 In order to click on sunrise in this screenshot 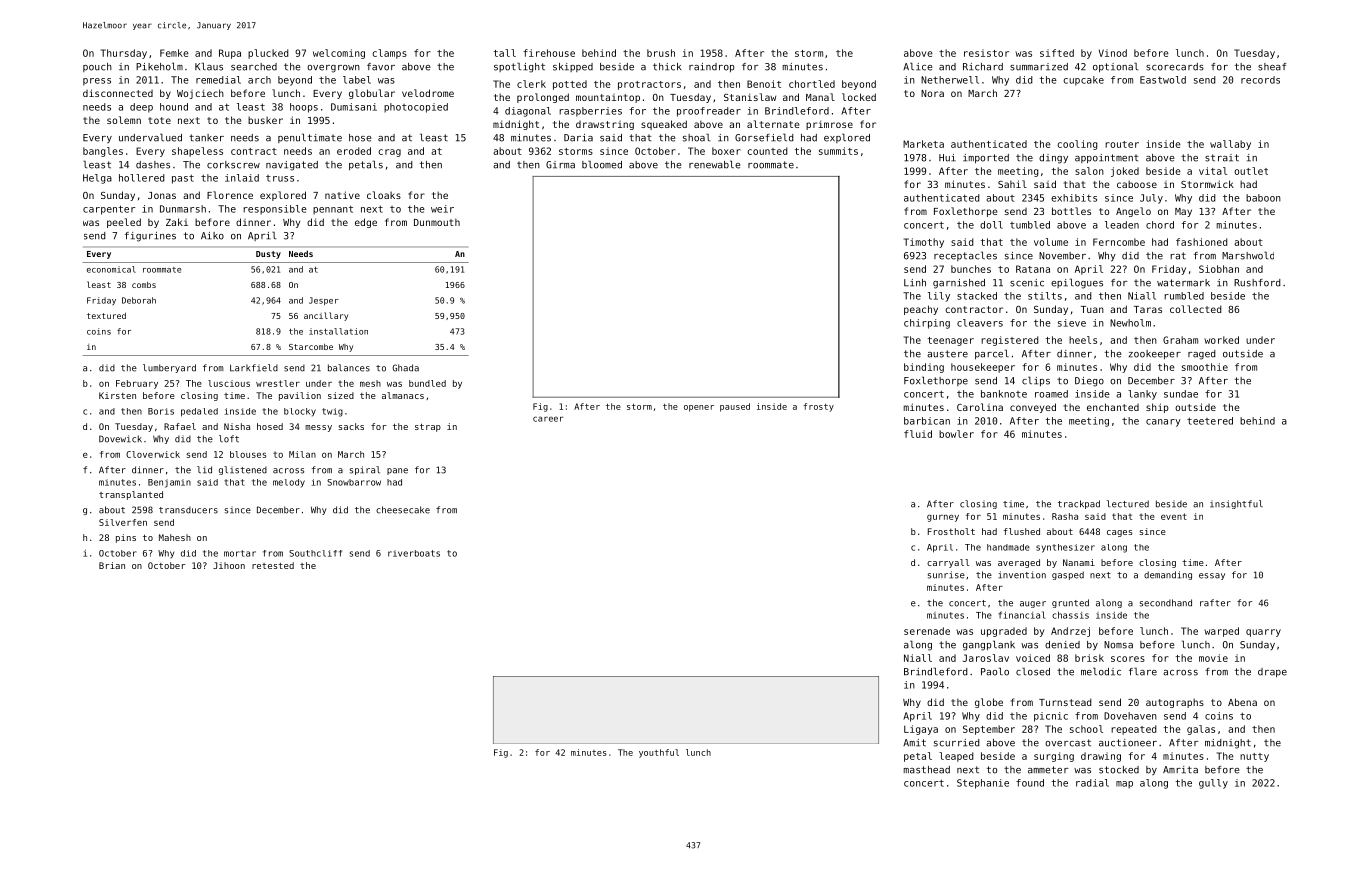, I will do `click(946, 575)`.
